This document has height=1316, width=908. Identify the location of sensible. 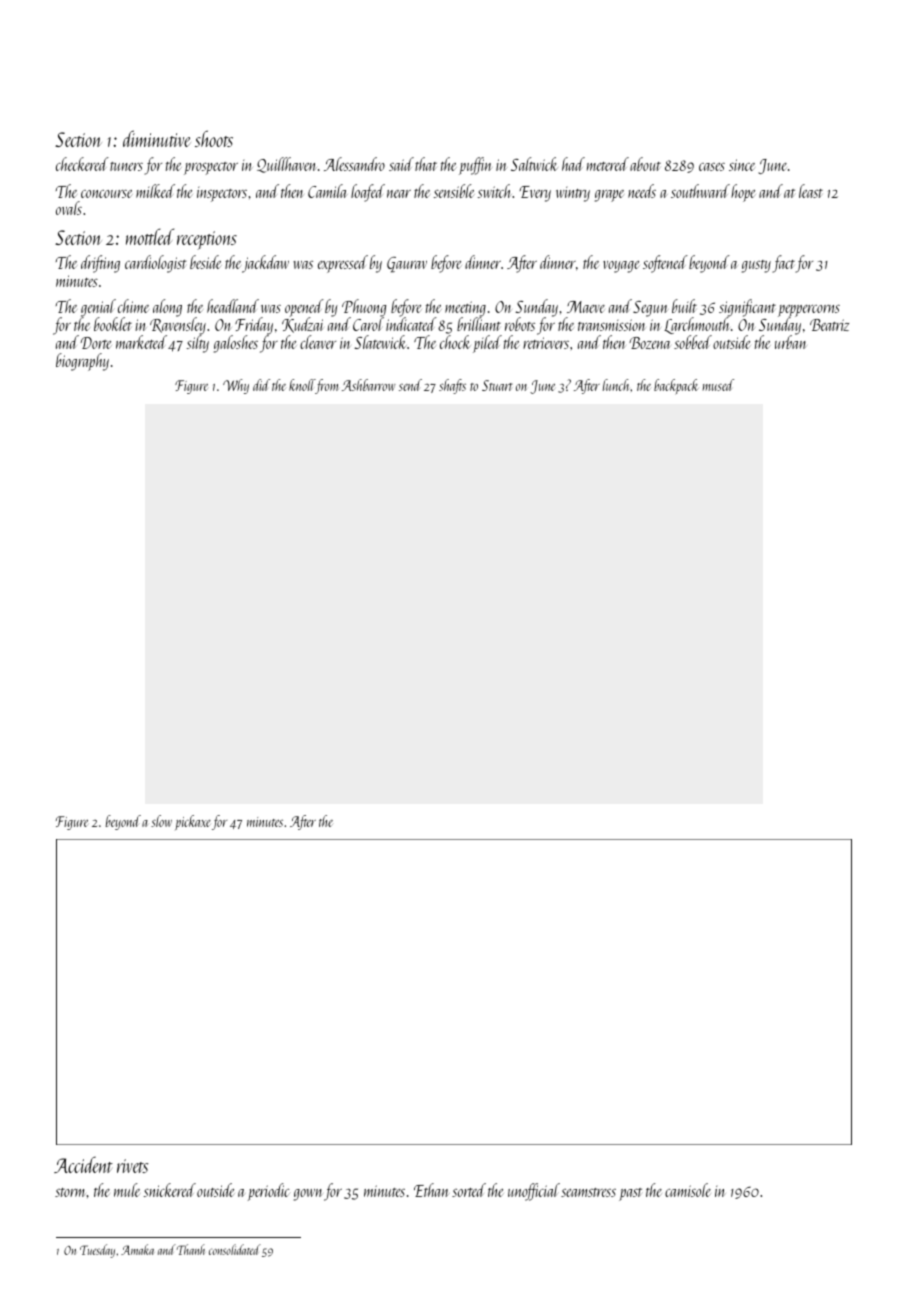
(454, 191).
